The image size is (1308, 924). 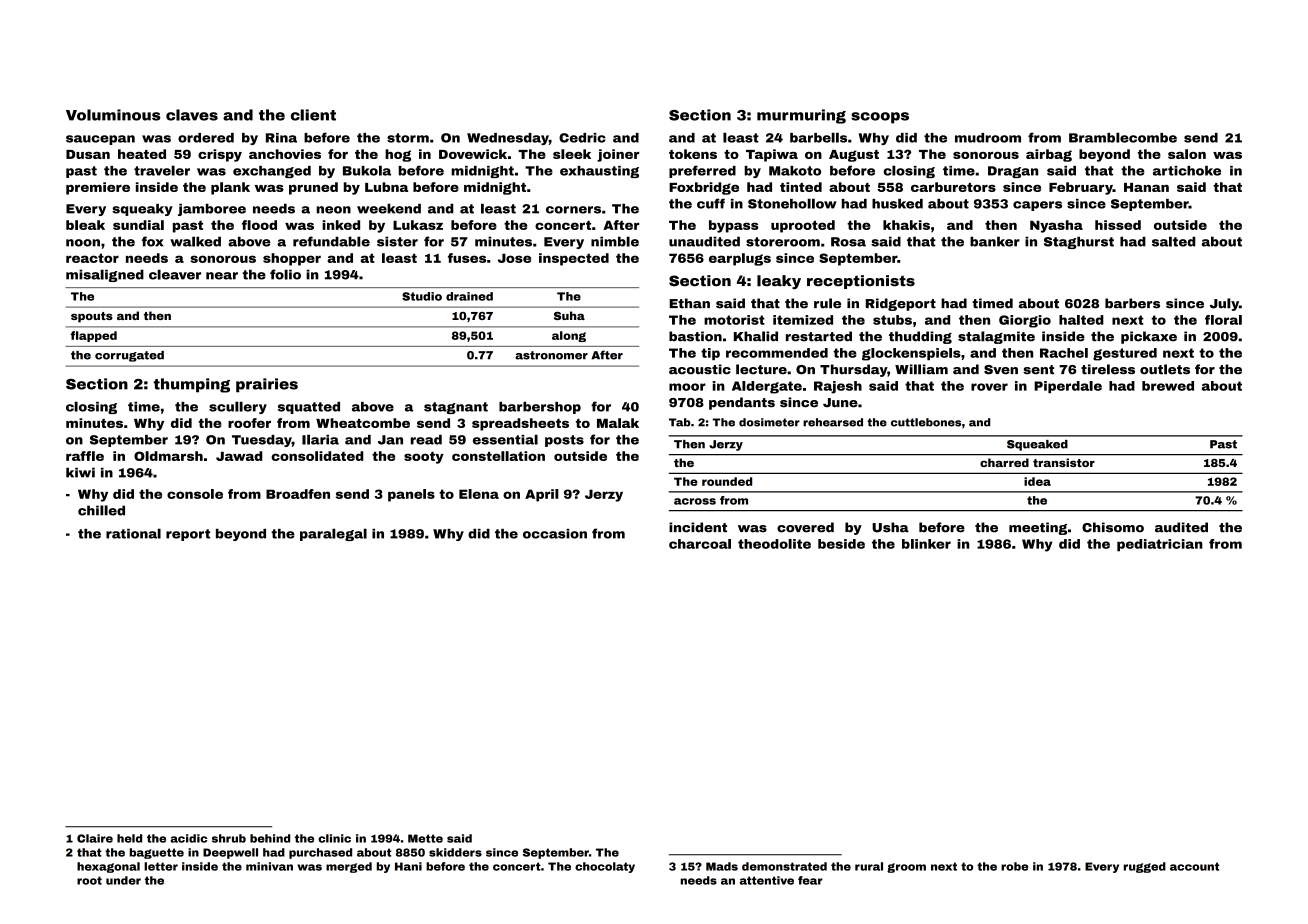 What do you see at coordinates (1194, 866) in the page?
I see `account` at bounding box center [1194, 866].
